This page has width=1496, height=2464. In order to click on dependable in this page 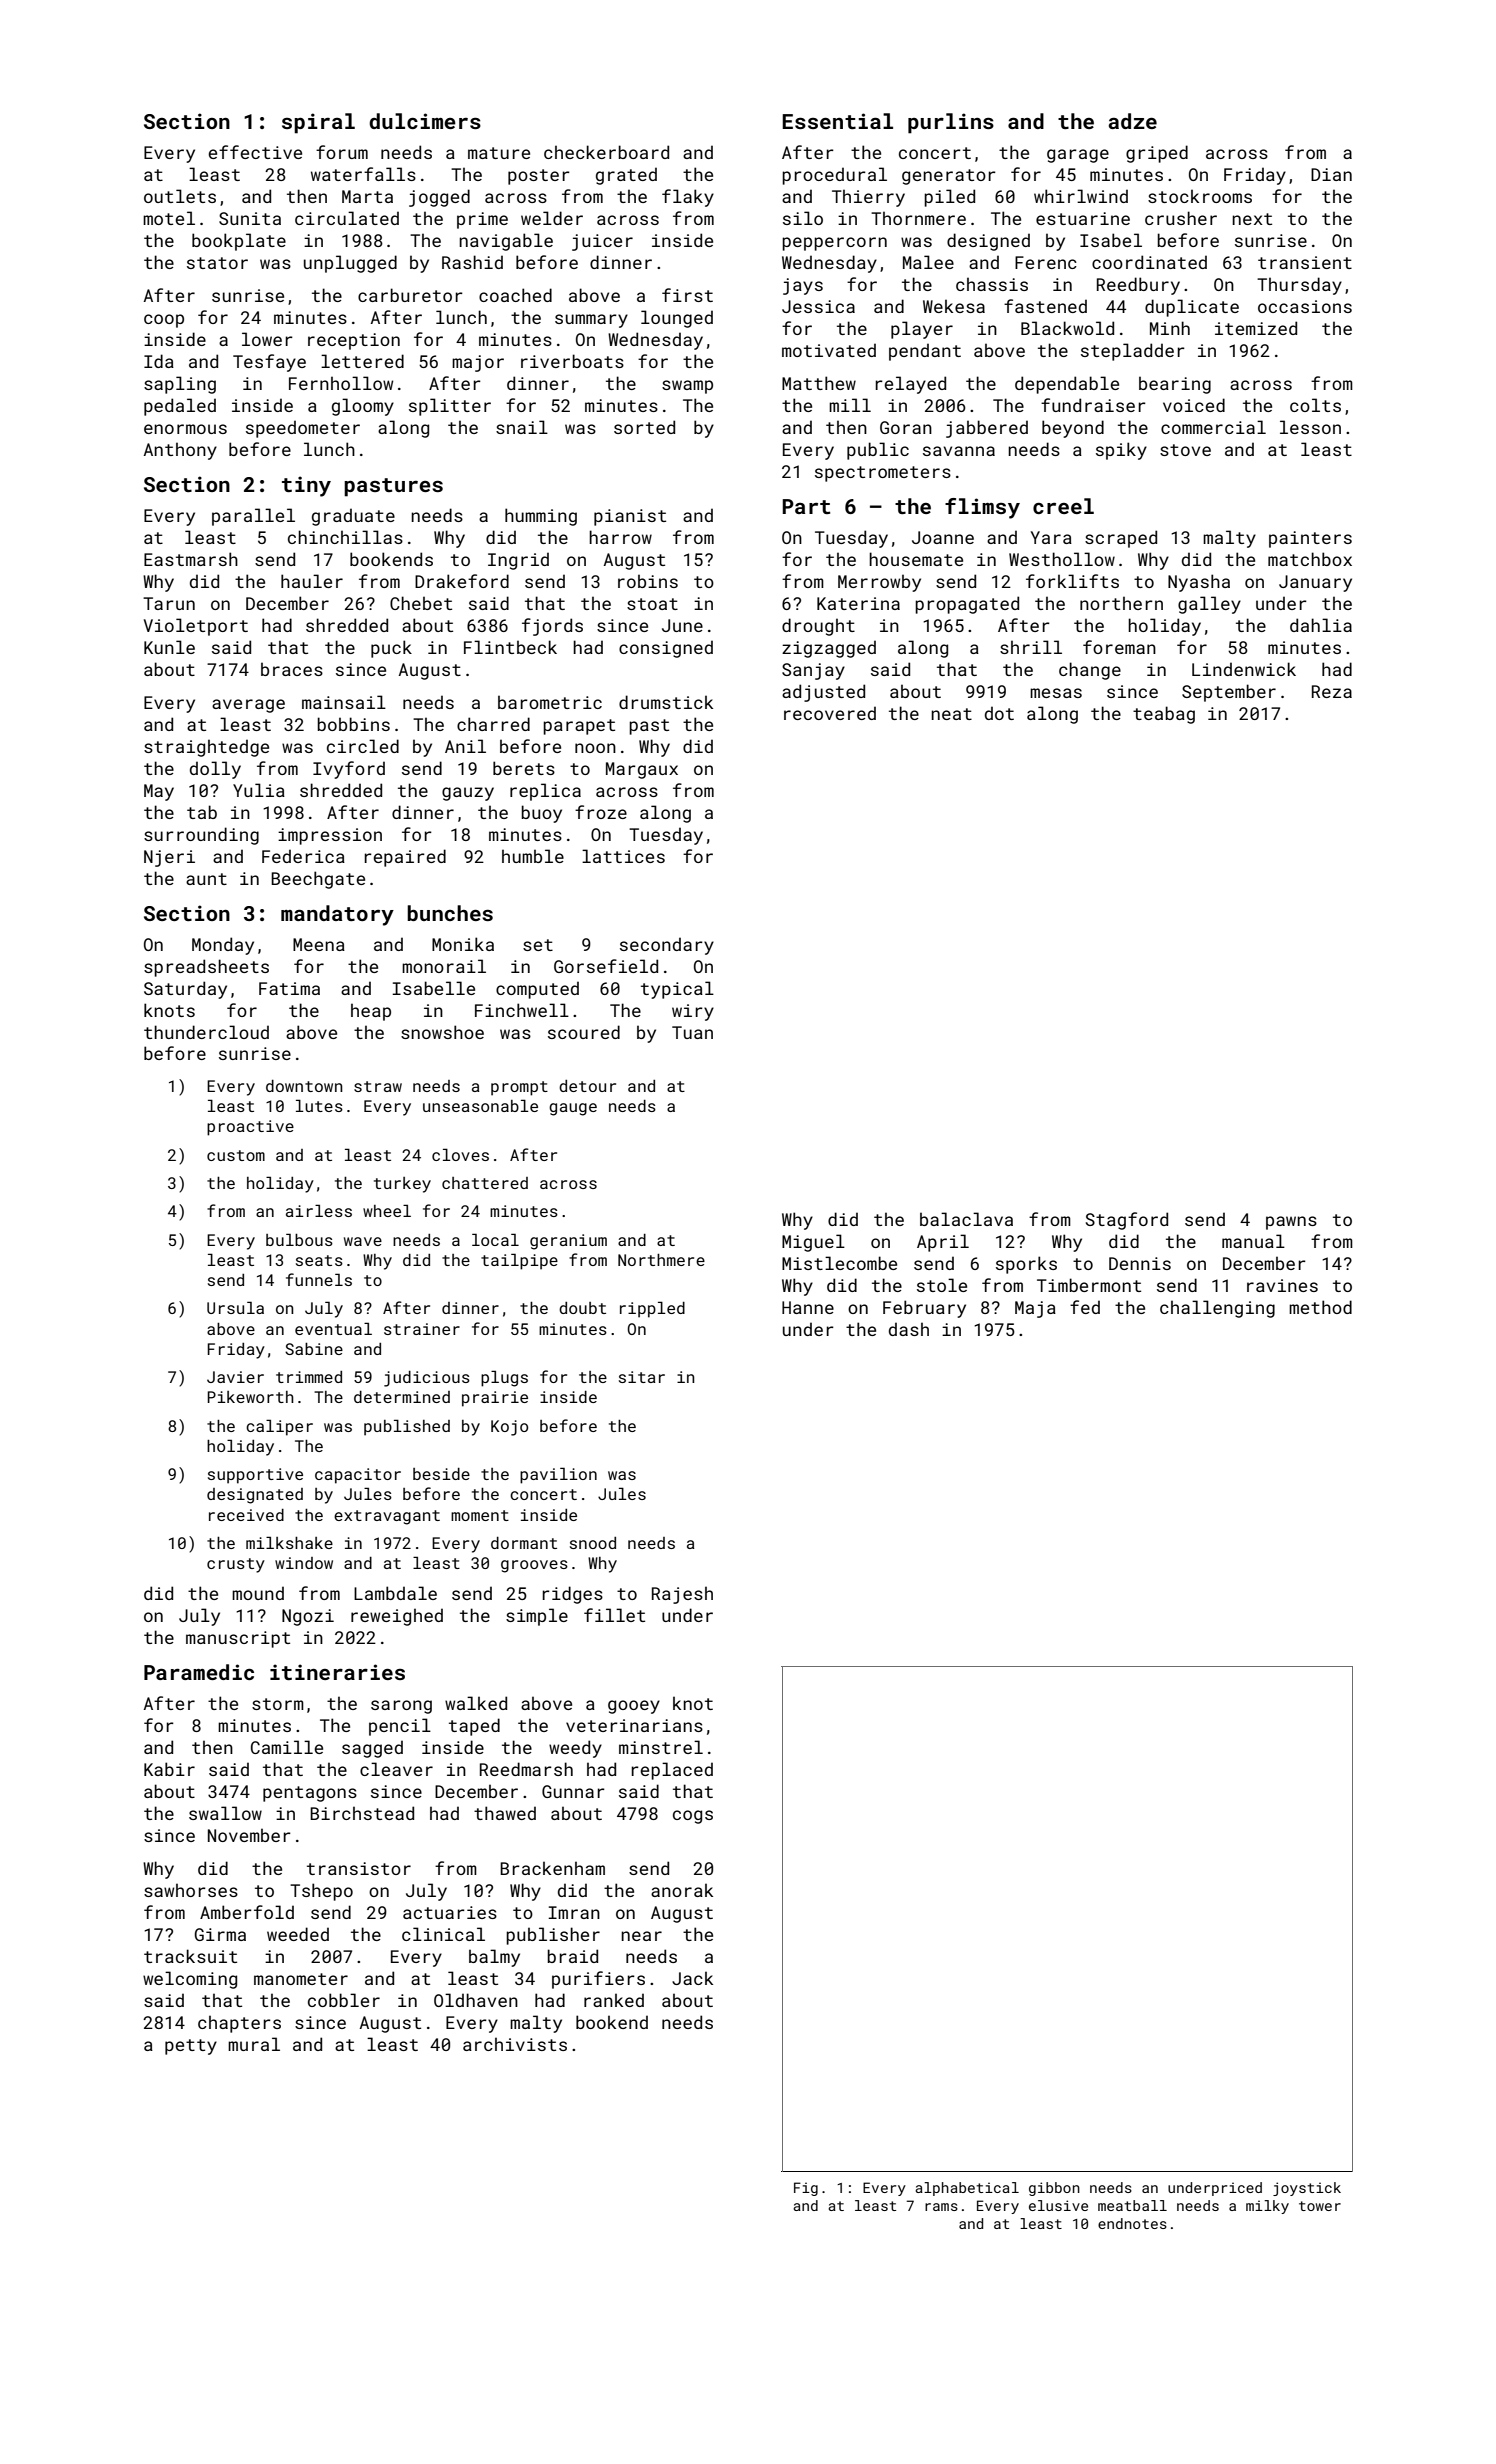, I will do `click(1067, 385)`.
